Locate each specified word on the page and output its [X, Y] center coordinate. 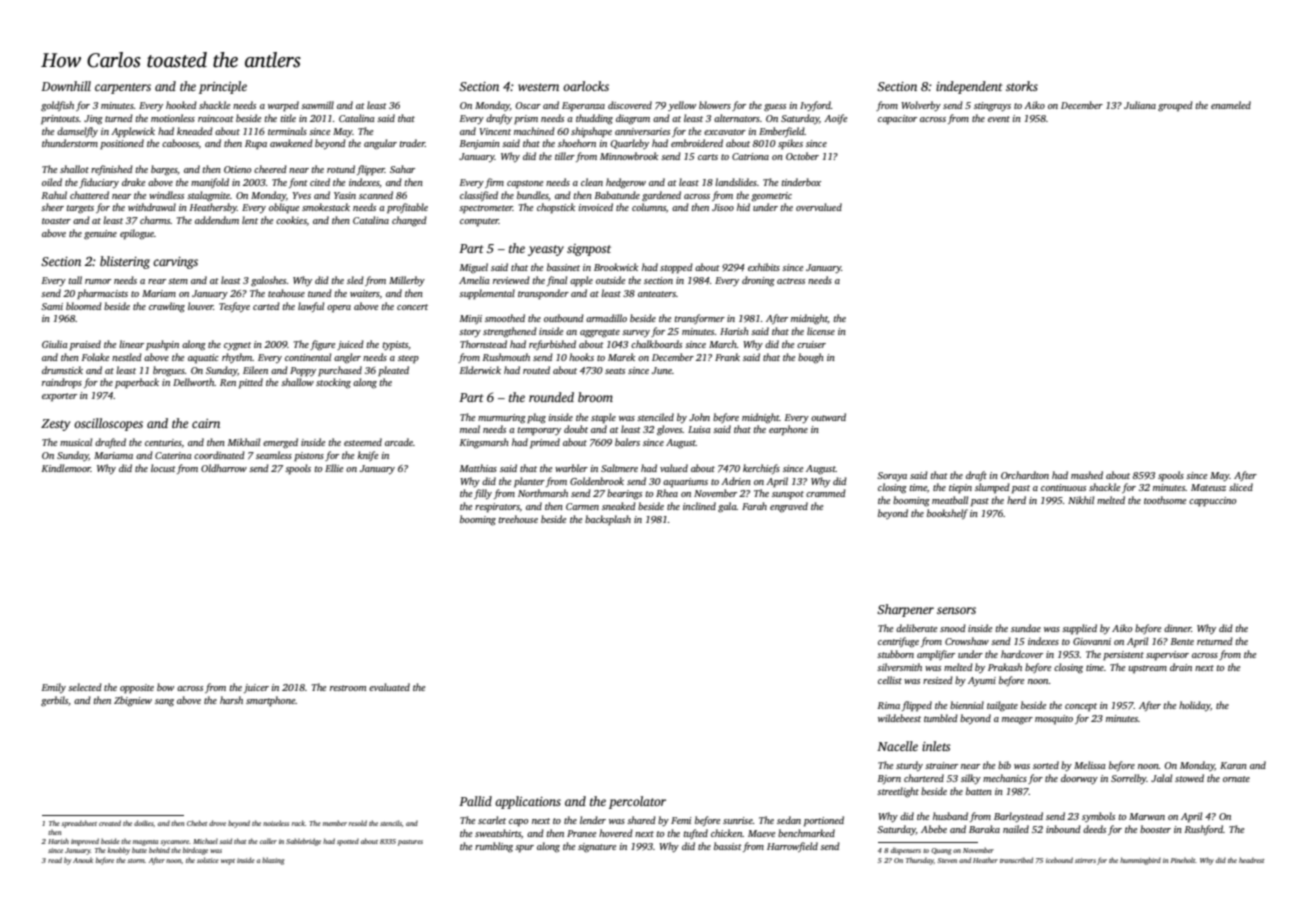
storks [1022, 86]
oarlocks [586, 86]
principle [223, 87]
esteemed [363, 442]
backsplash [608, 520]
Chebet [197, 823]
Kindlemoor [66, 468]
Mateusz [1208, 487]
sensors [956, 610]
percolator [637, 802]
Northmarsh [543, 493]
